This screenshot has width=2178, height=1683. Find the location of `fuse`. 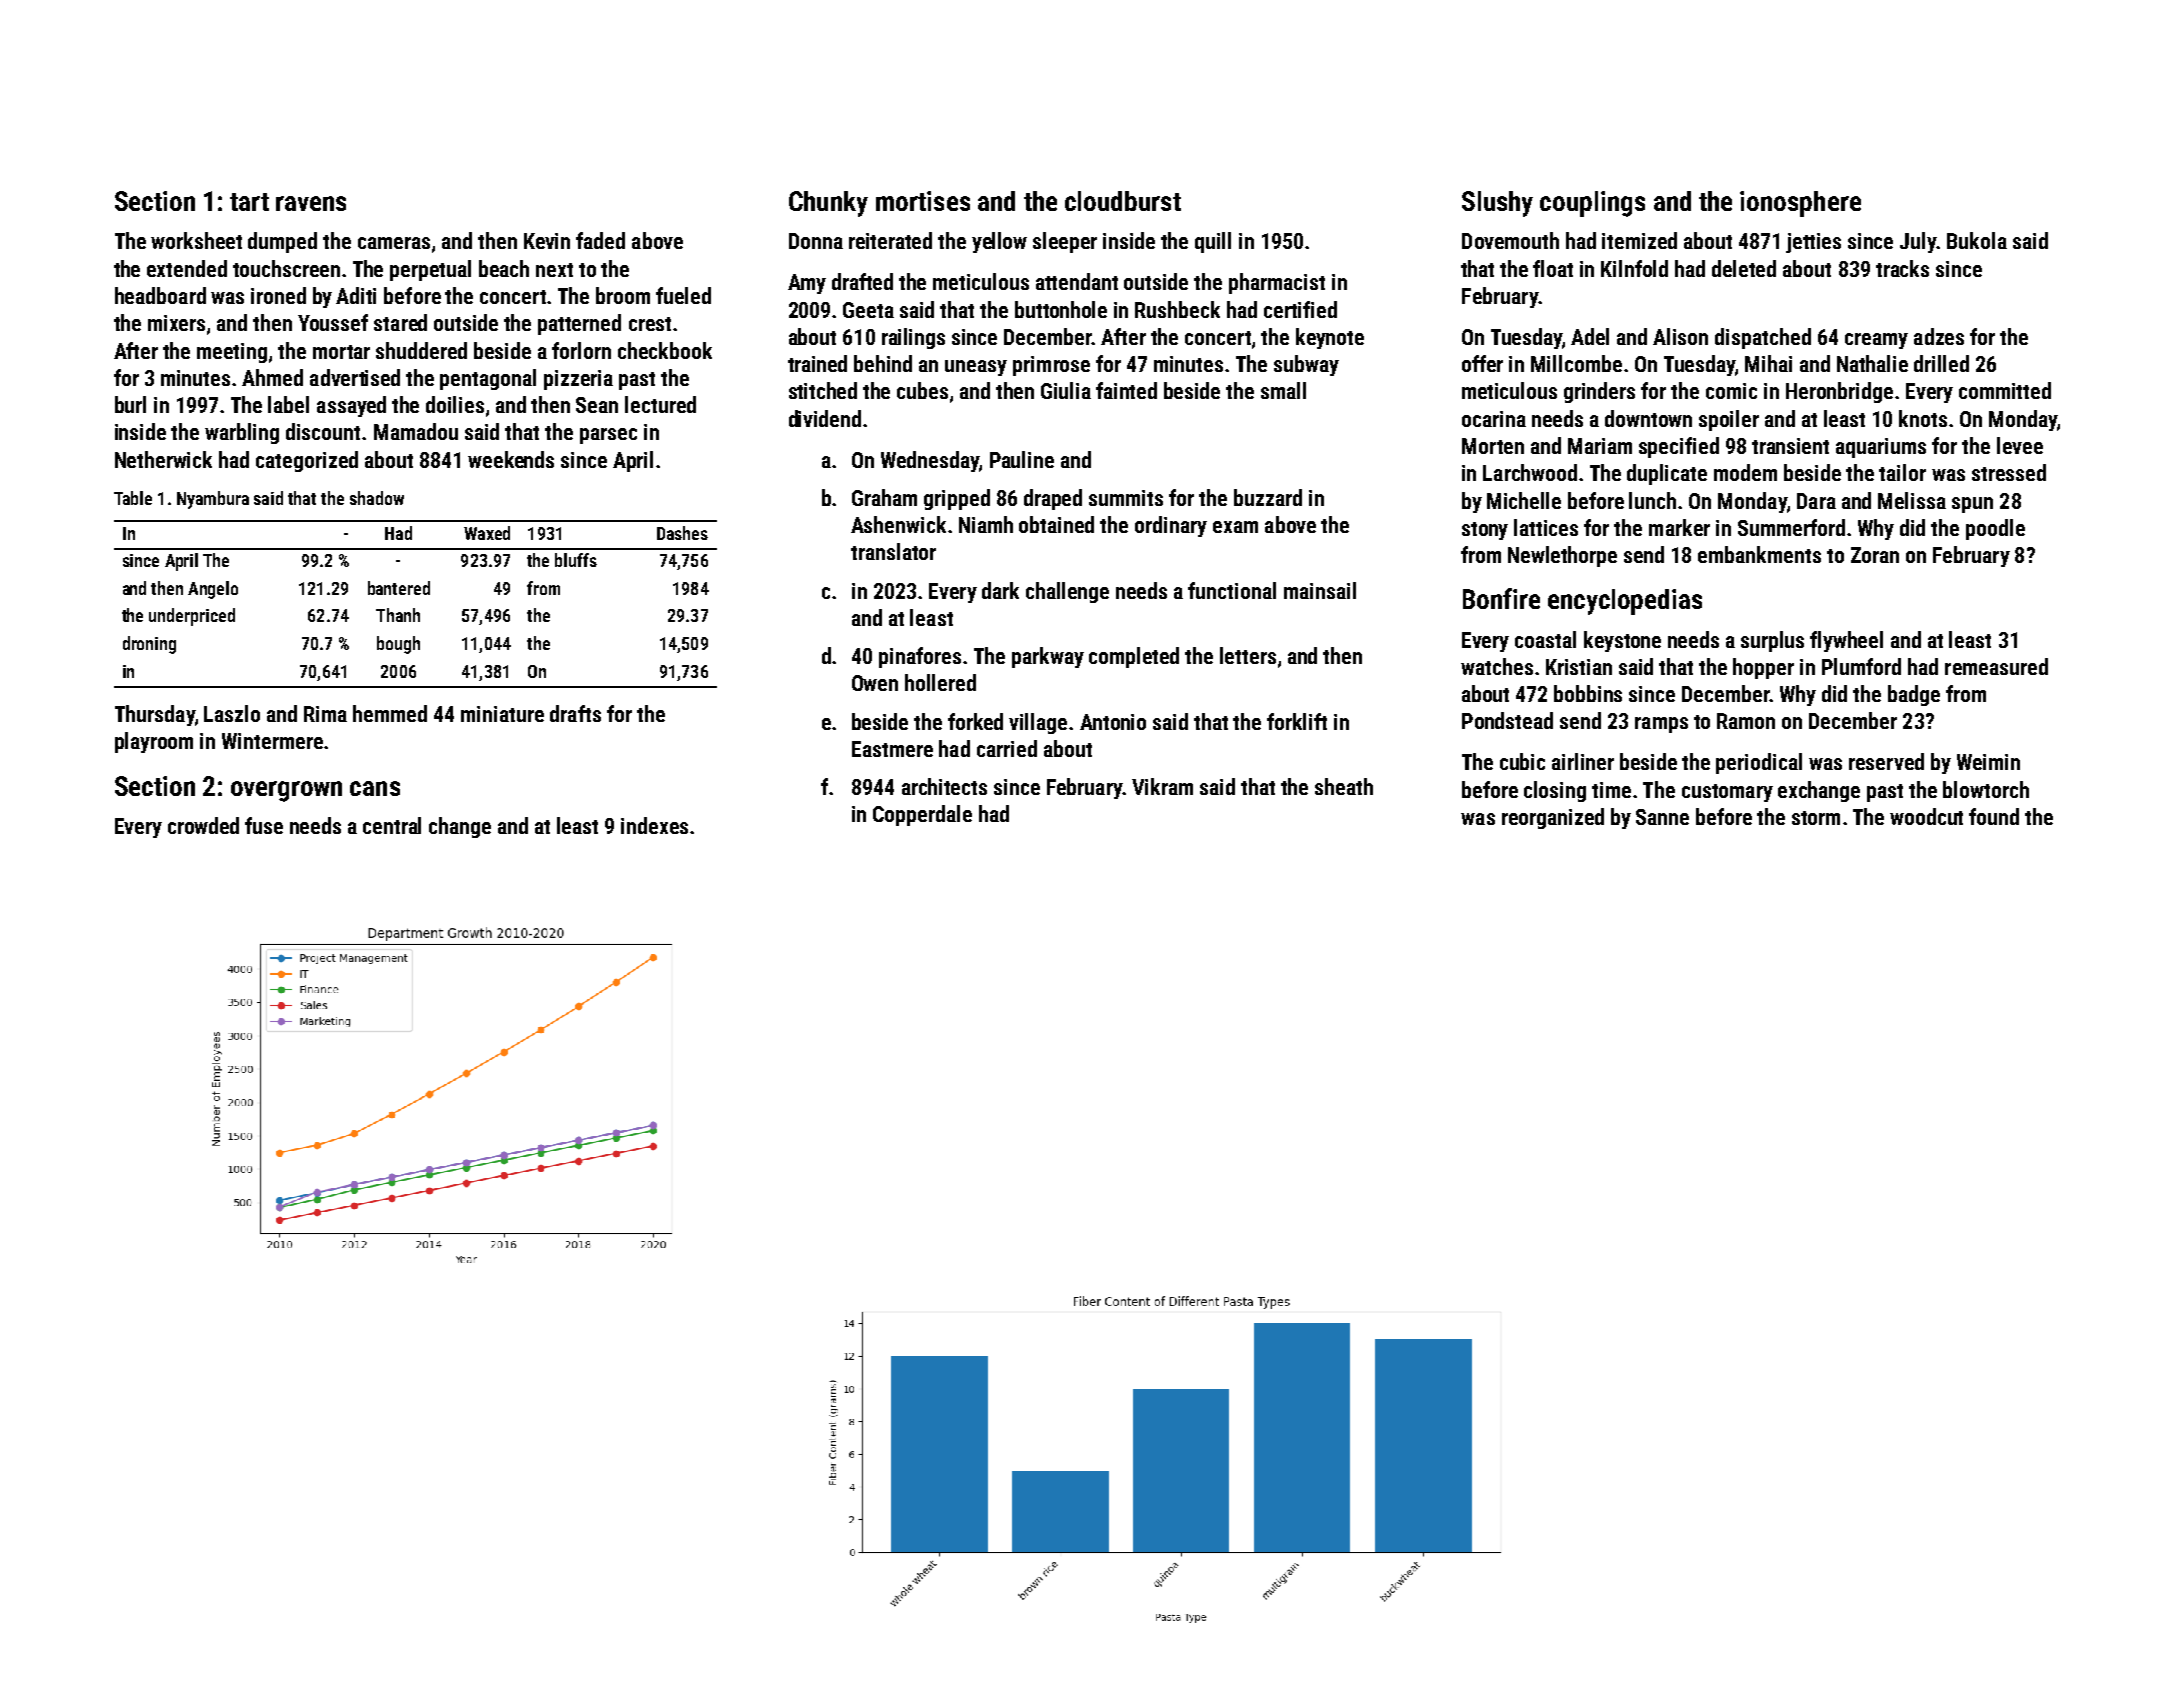

fuse is located at coordinates (264, 825).
